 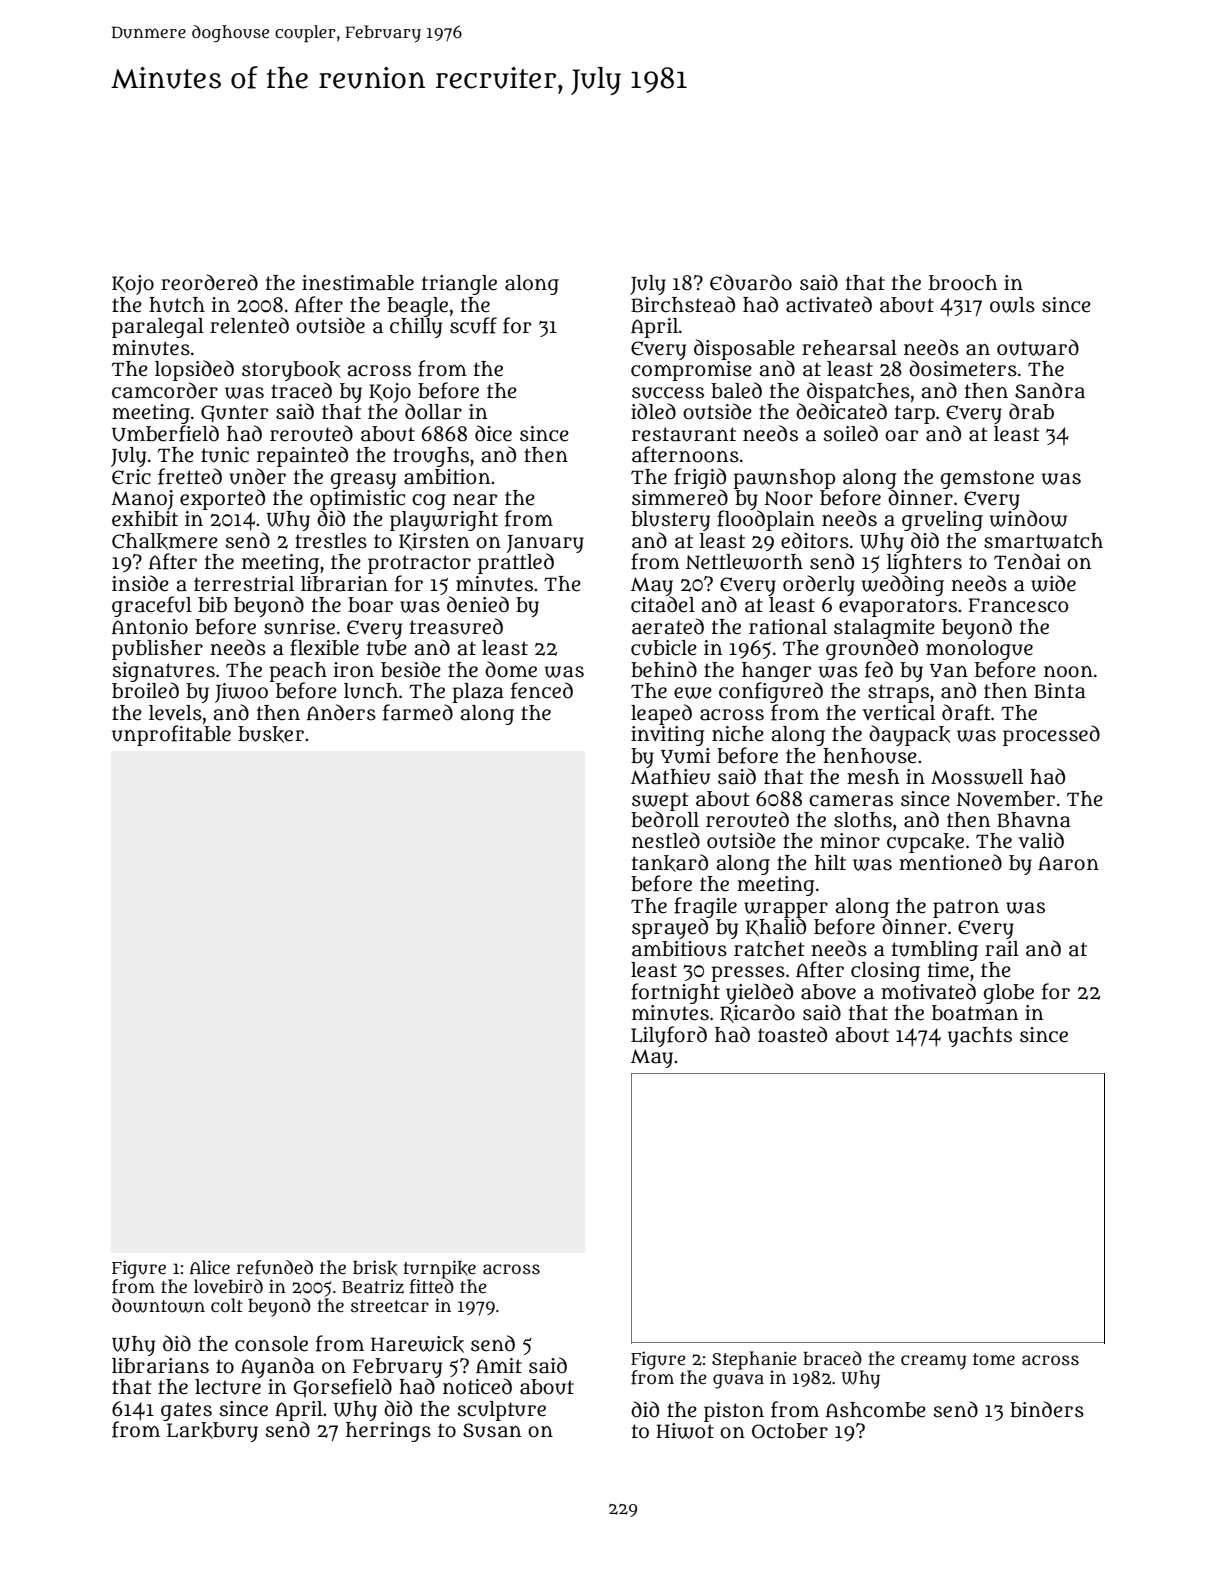 I want to click on Eduardo, so click(x=751, y=282).
